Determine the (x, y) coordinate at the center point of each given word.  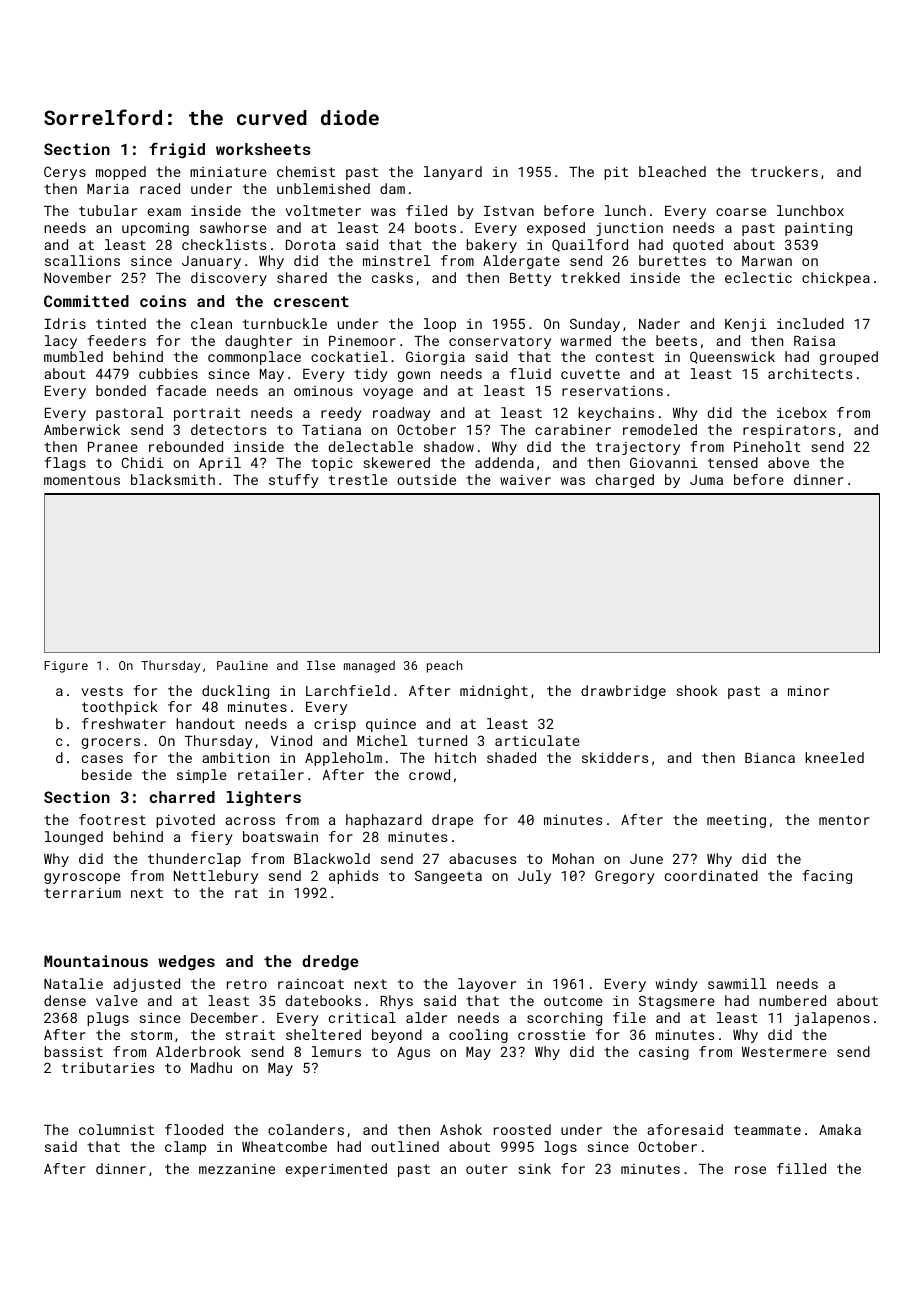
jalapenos (832, 1019)
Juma (706, 480)
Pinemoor (362, 341)
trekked (590, 277)
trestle (358, 479)
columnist (116, 1129)
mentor (844, 820)
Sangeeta (448, 877)
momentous (82, 480)
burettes (672, 260)
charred (182, 797)
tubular (108, 210)
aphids (353, 877)
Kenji (746, 325)
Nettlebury (216, 877)
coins (163, 301)
